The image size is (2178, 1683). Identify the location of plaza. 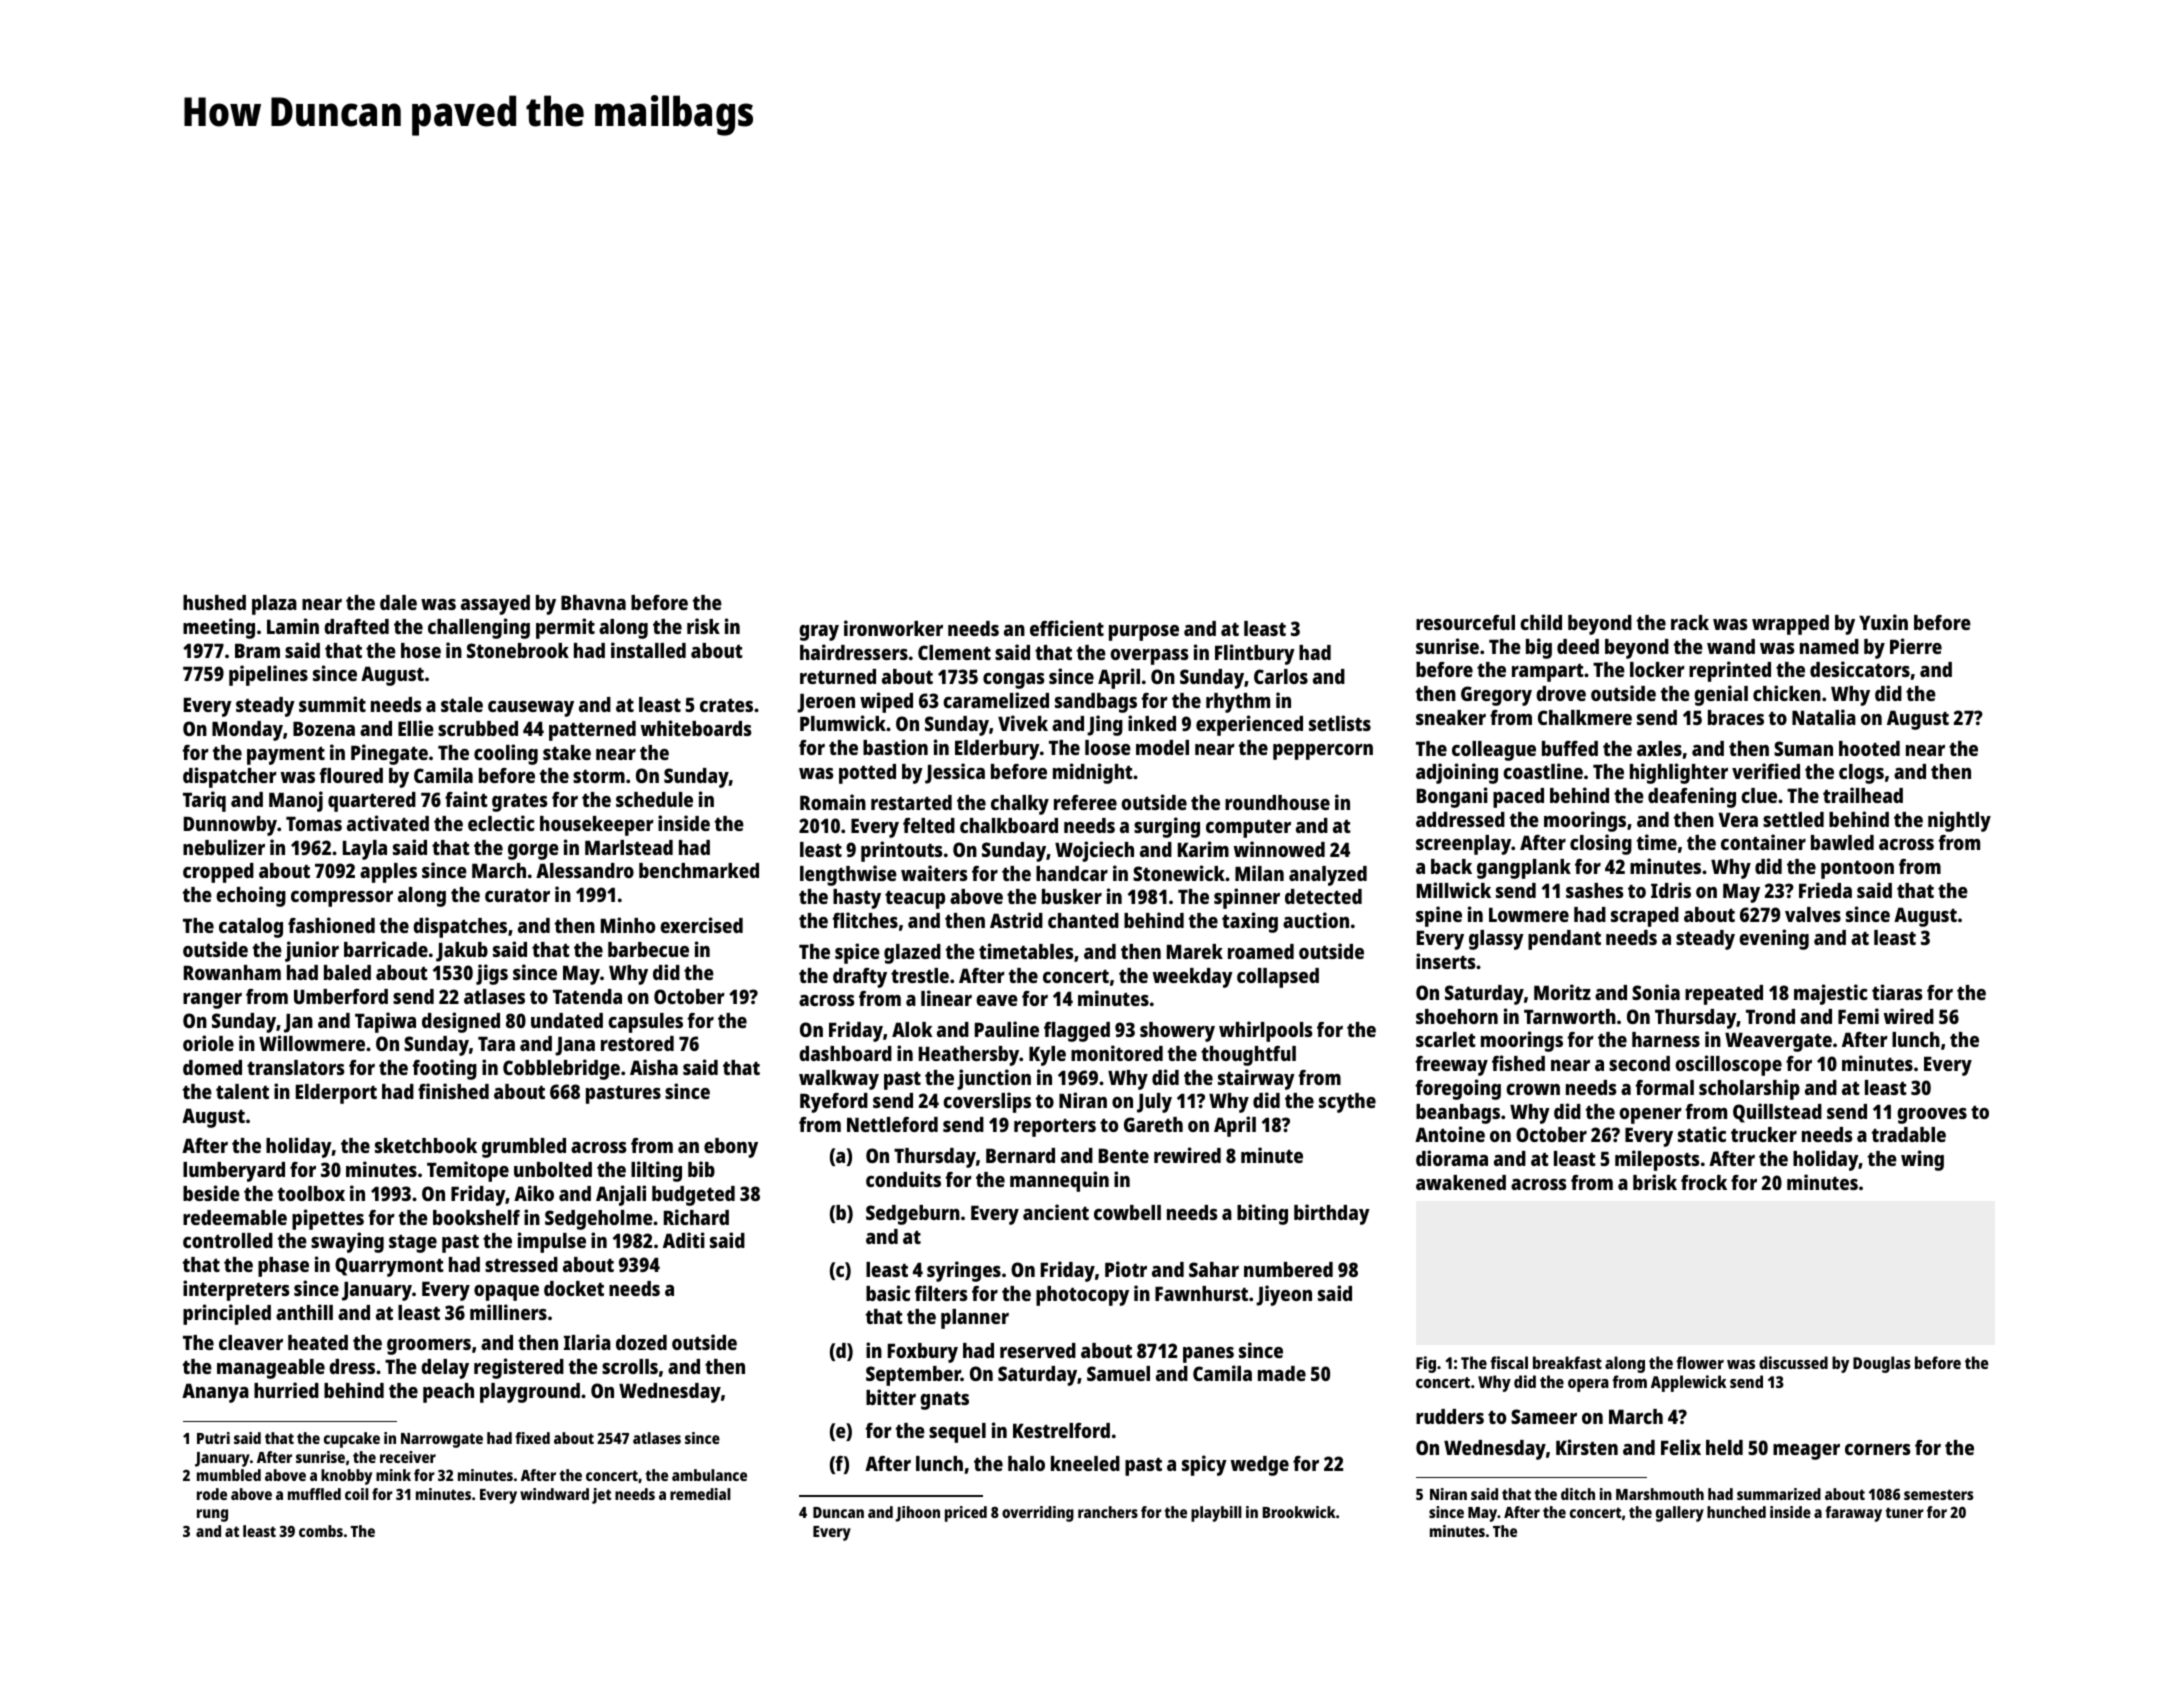
(274, 605).
